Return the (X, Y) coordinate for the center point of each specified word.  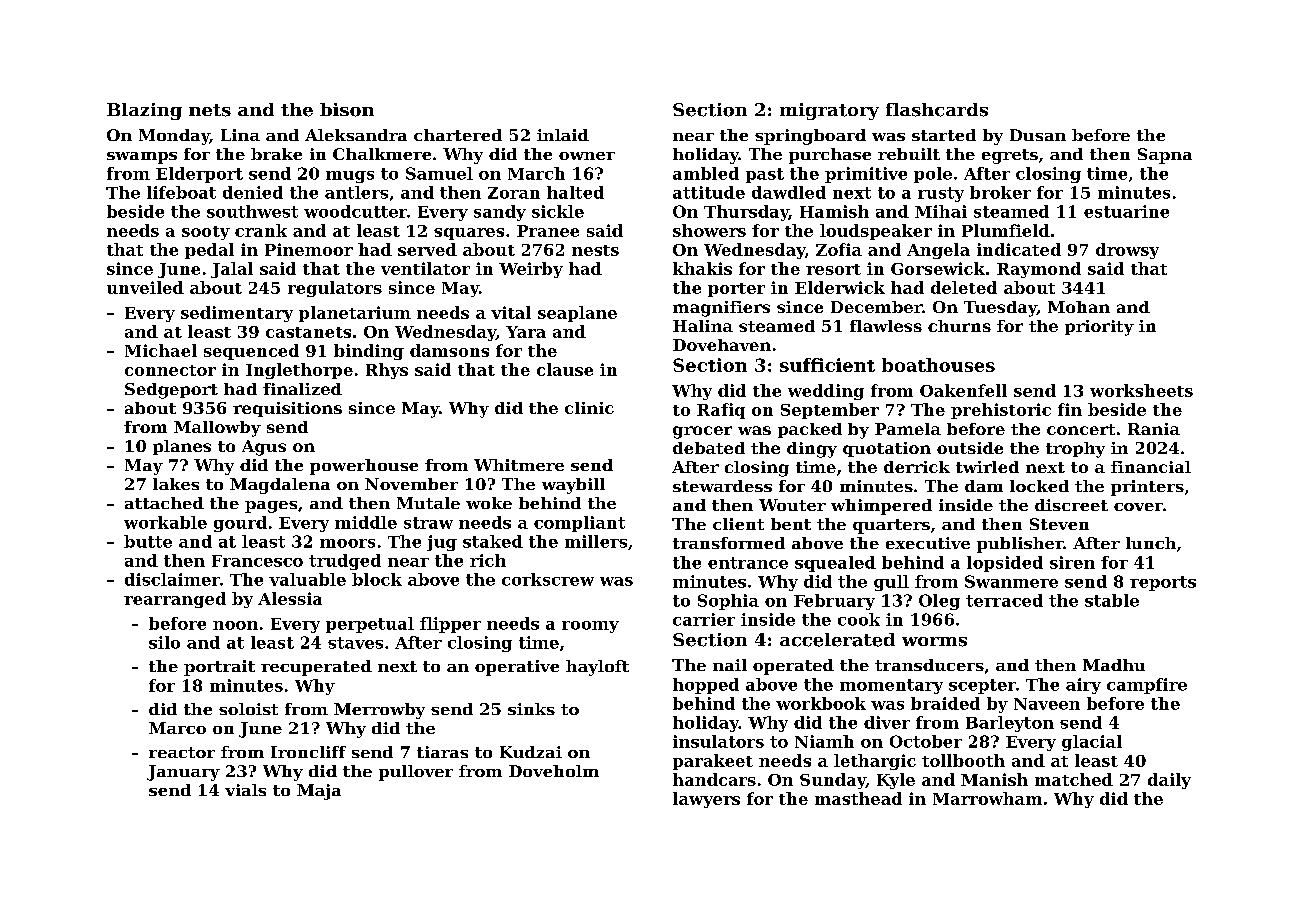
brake (276, 154)
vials (245, 790)
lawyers (706, 800)
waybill (573, 486)
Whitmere (519, 465)
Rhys (387, 371)
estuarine (1126, 211)
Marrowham (987, 798)
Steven (1059, 524)
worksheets (1141, 390)
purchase (830, 156)
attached (164, 503)
